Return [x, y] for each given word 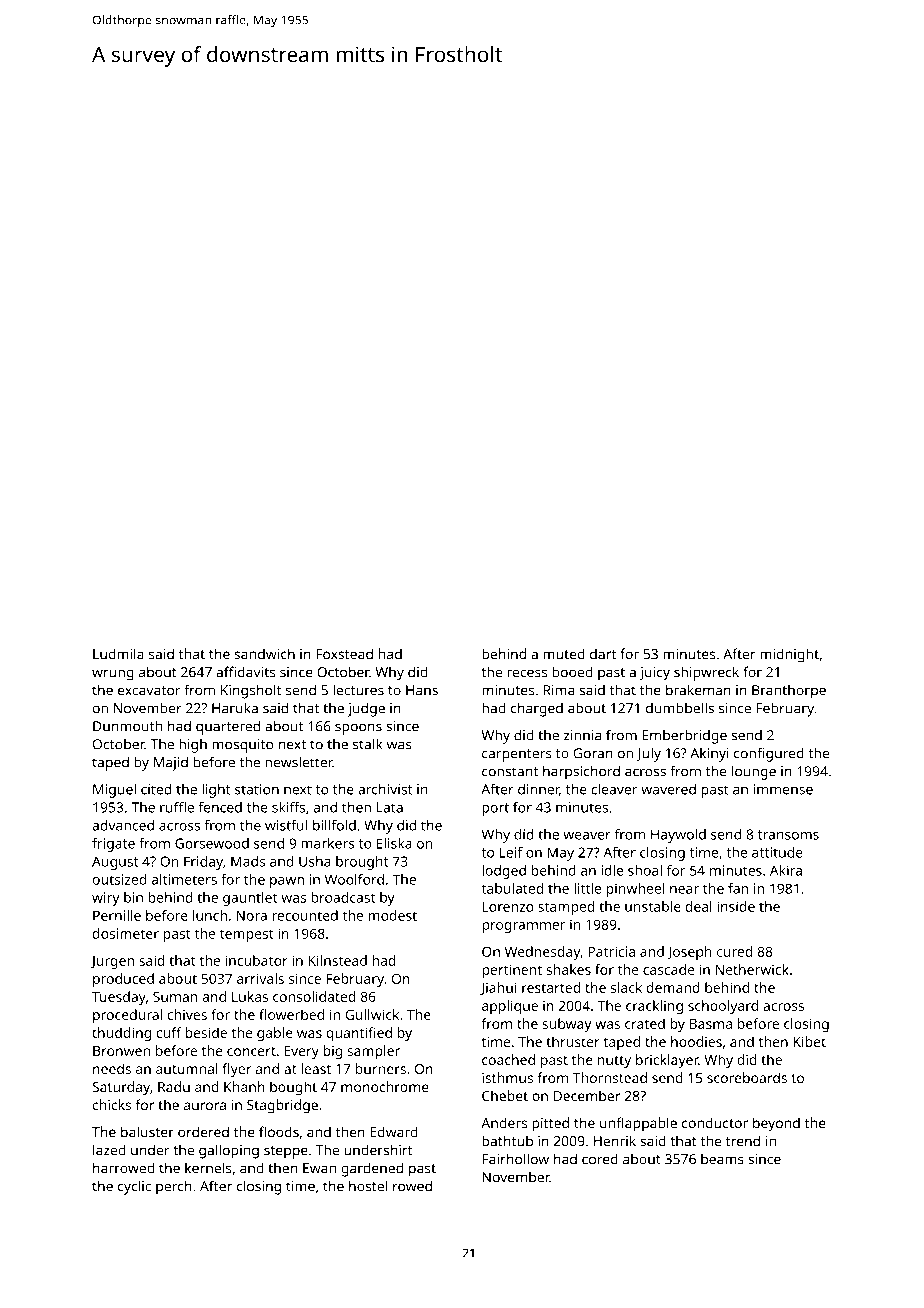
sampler [373, 1052]
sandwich [264, 654]
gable [275, 1034]
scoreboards [747, 1077]
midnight [789, 655]
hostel [368, 1186]
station [257, 789]
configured [769, 754]
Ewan [319, 1168]
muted [564, 654]
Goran [593, 753]
